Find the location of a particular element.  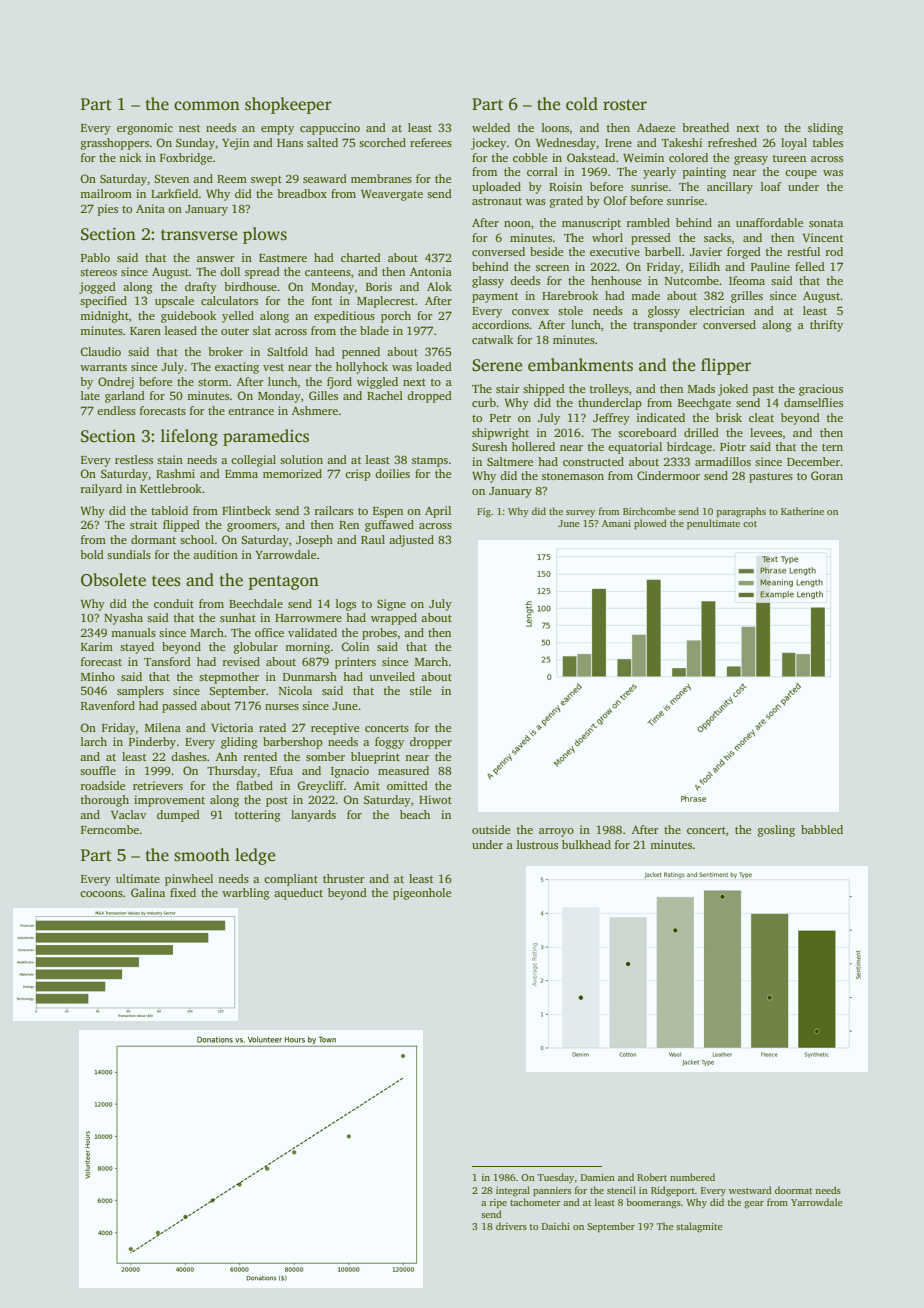

dumped is located at coordinates (178, 816).
